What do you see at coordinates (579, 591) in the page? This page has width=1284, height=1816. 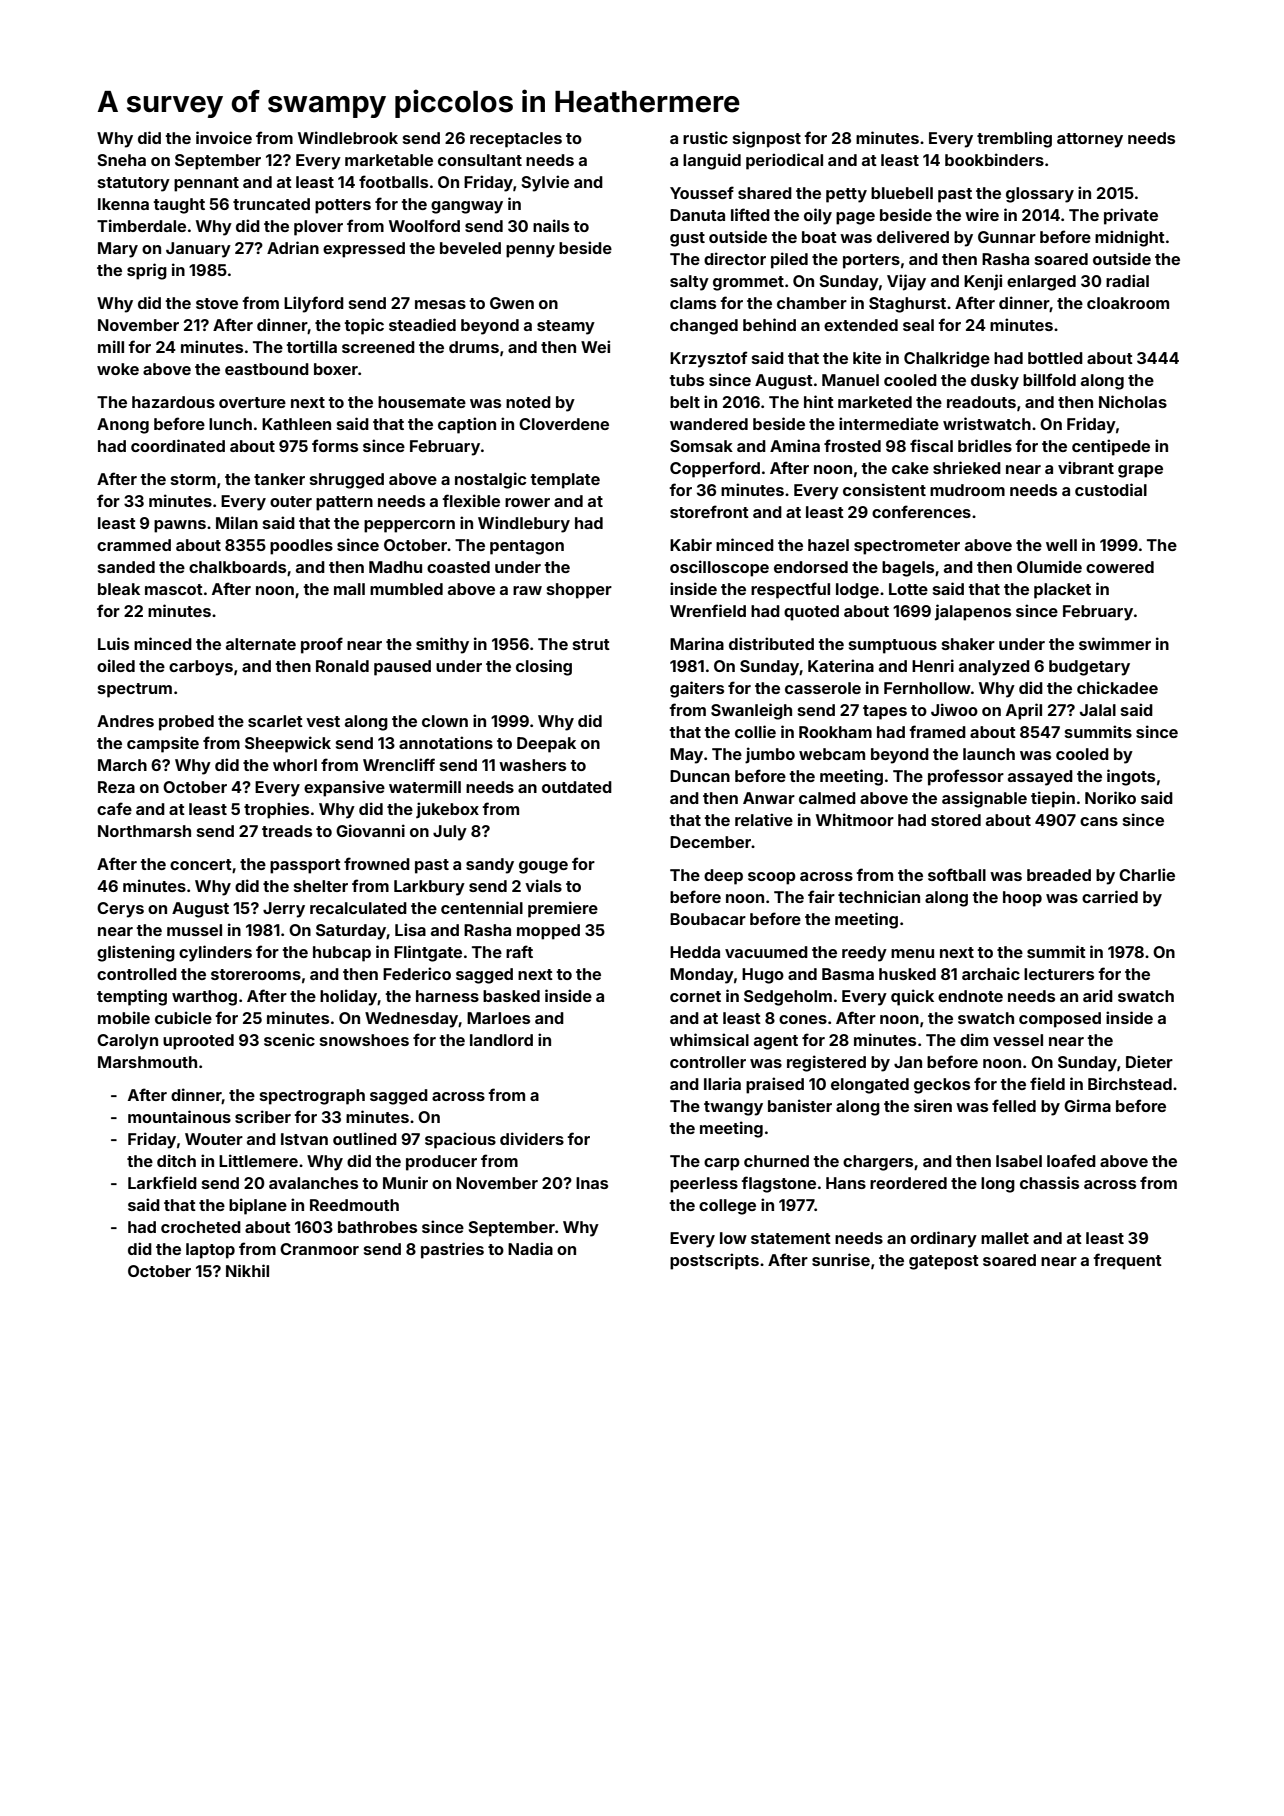 I see `shopper` at bounding box center [579, 591].
